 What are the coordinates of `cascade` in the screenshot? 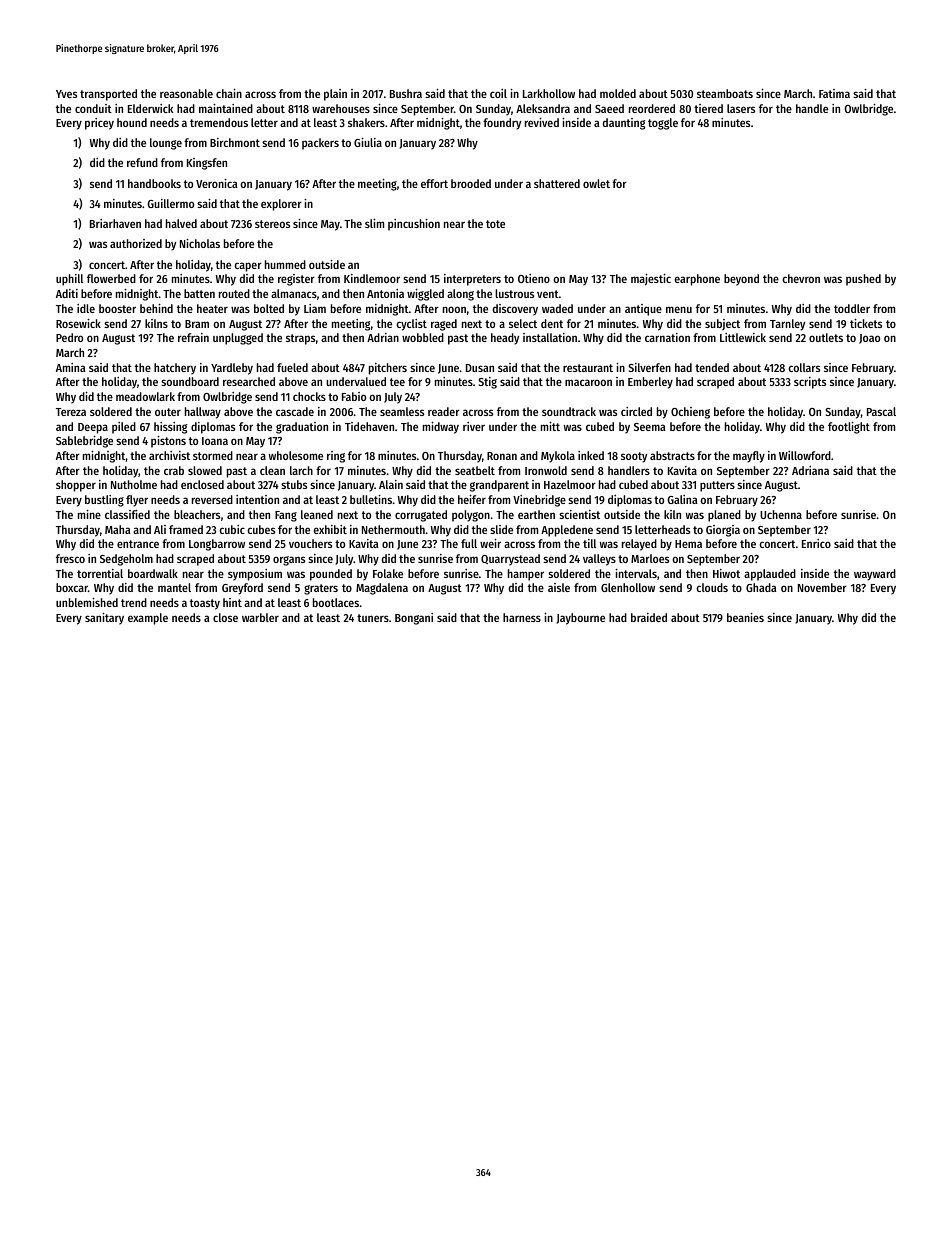 It's located at (295, 411).
